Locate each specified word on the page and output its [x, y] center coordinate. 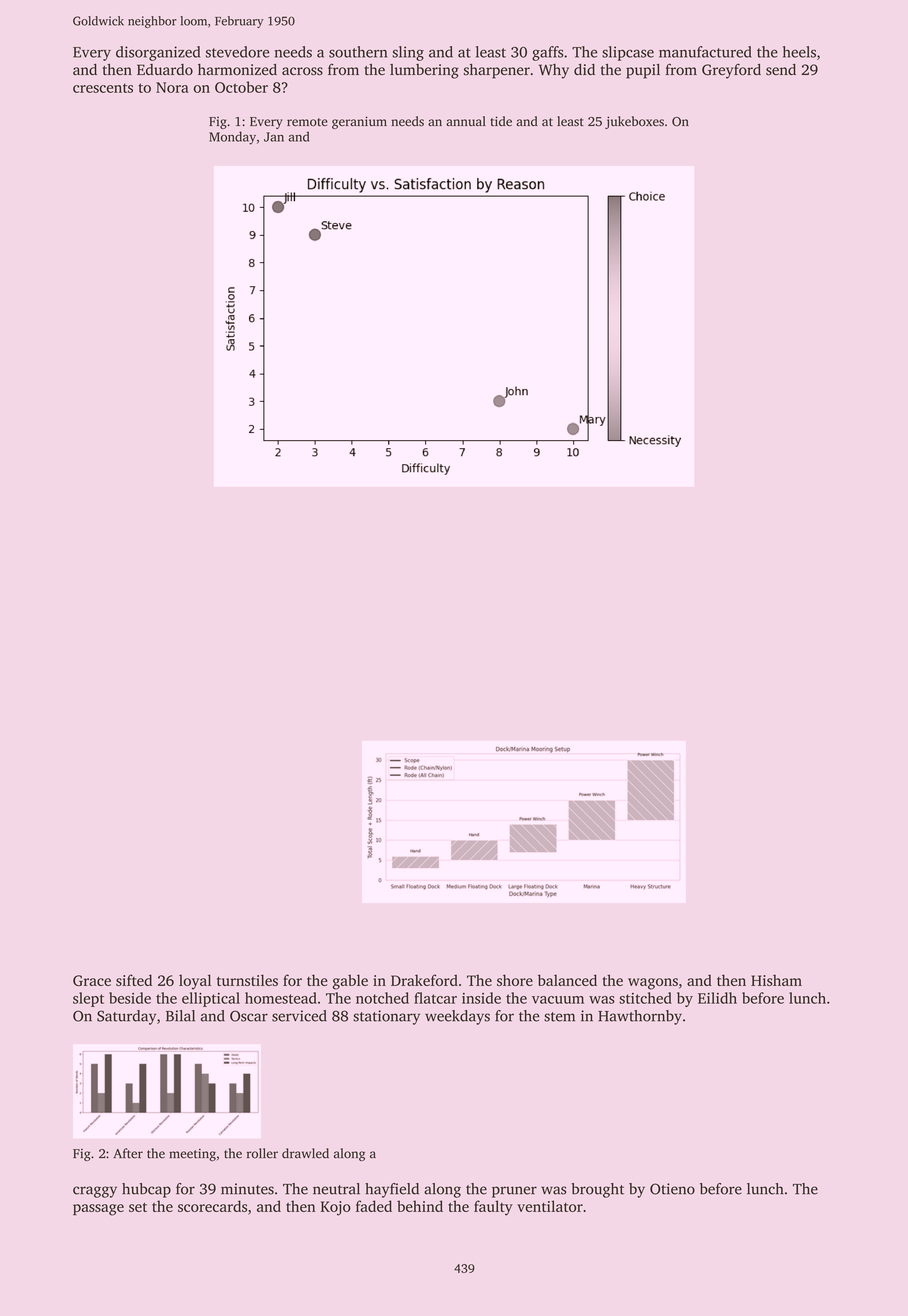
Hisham [776, 980]
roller [262, 1153]
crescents [103, 88]
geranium [359, 122]
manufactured [705, 52]
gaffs [547, 53]
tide [501, 121]
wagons [653, 984]
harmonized [237, 69]
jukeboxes [634, 122]
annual [466, 121]
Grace [92, 980]
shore [515, 980]
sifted [134, 980]
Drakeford [424, 980]
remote [307, 122]
